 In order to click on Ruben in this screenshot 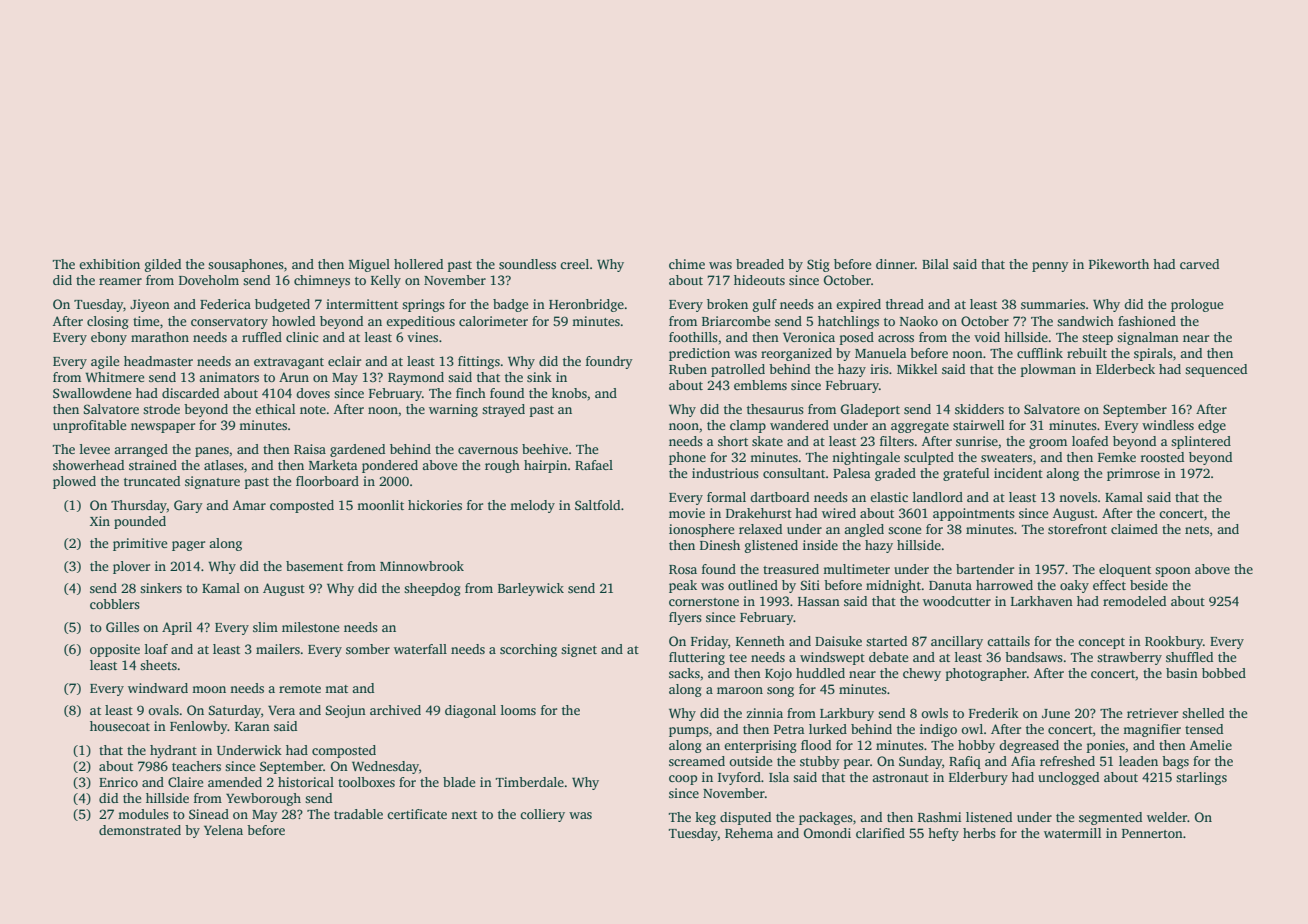, I will do `click(688, 369)`.
